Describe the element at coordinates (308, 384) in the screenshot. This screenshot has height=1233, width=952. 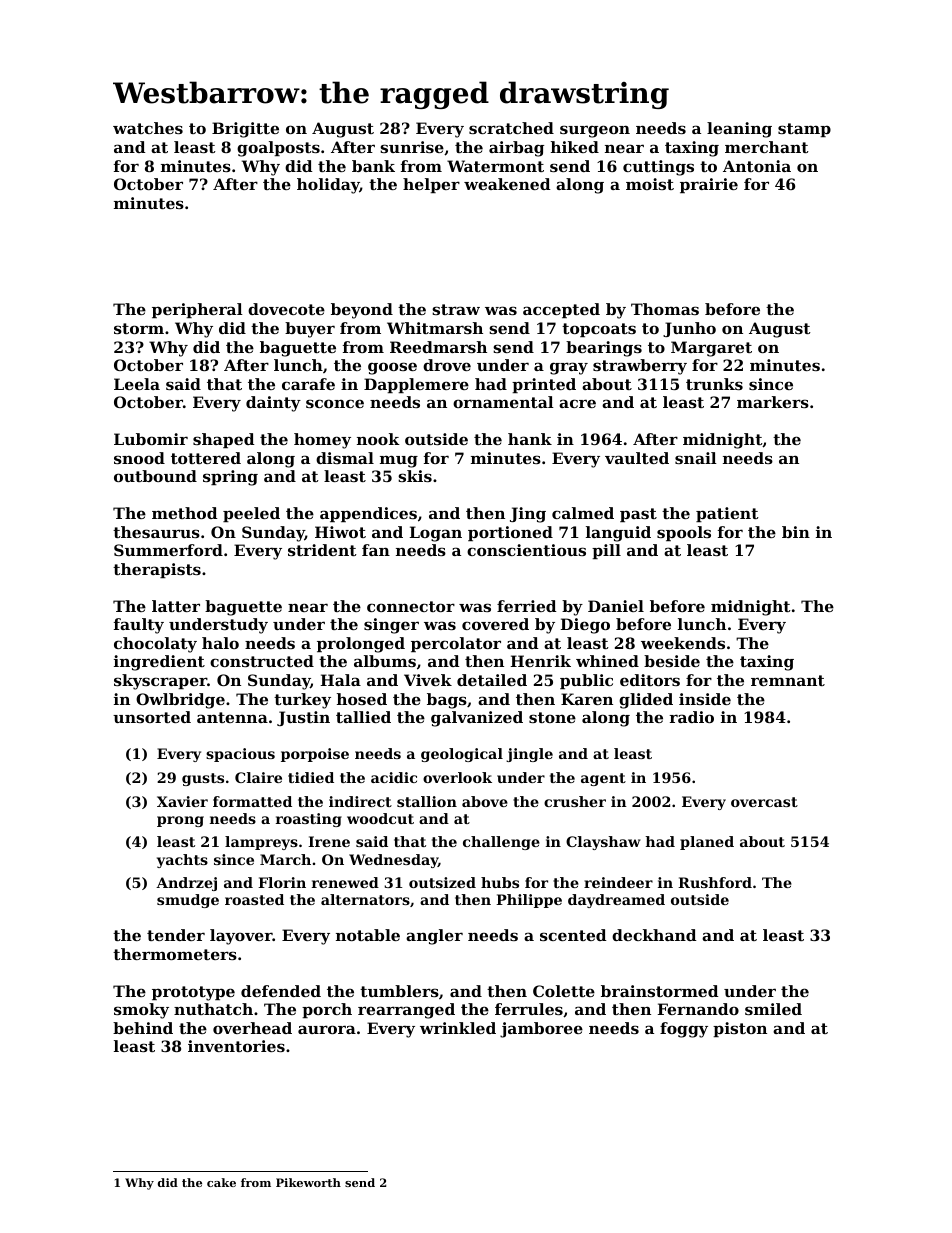
I see `carafe` at that location.
